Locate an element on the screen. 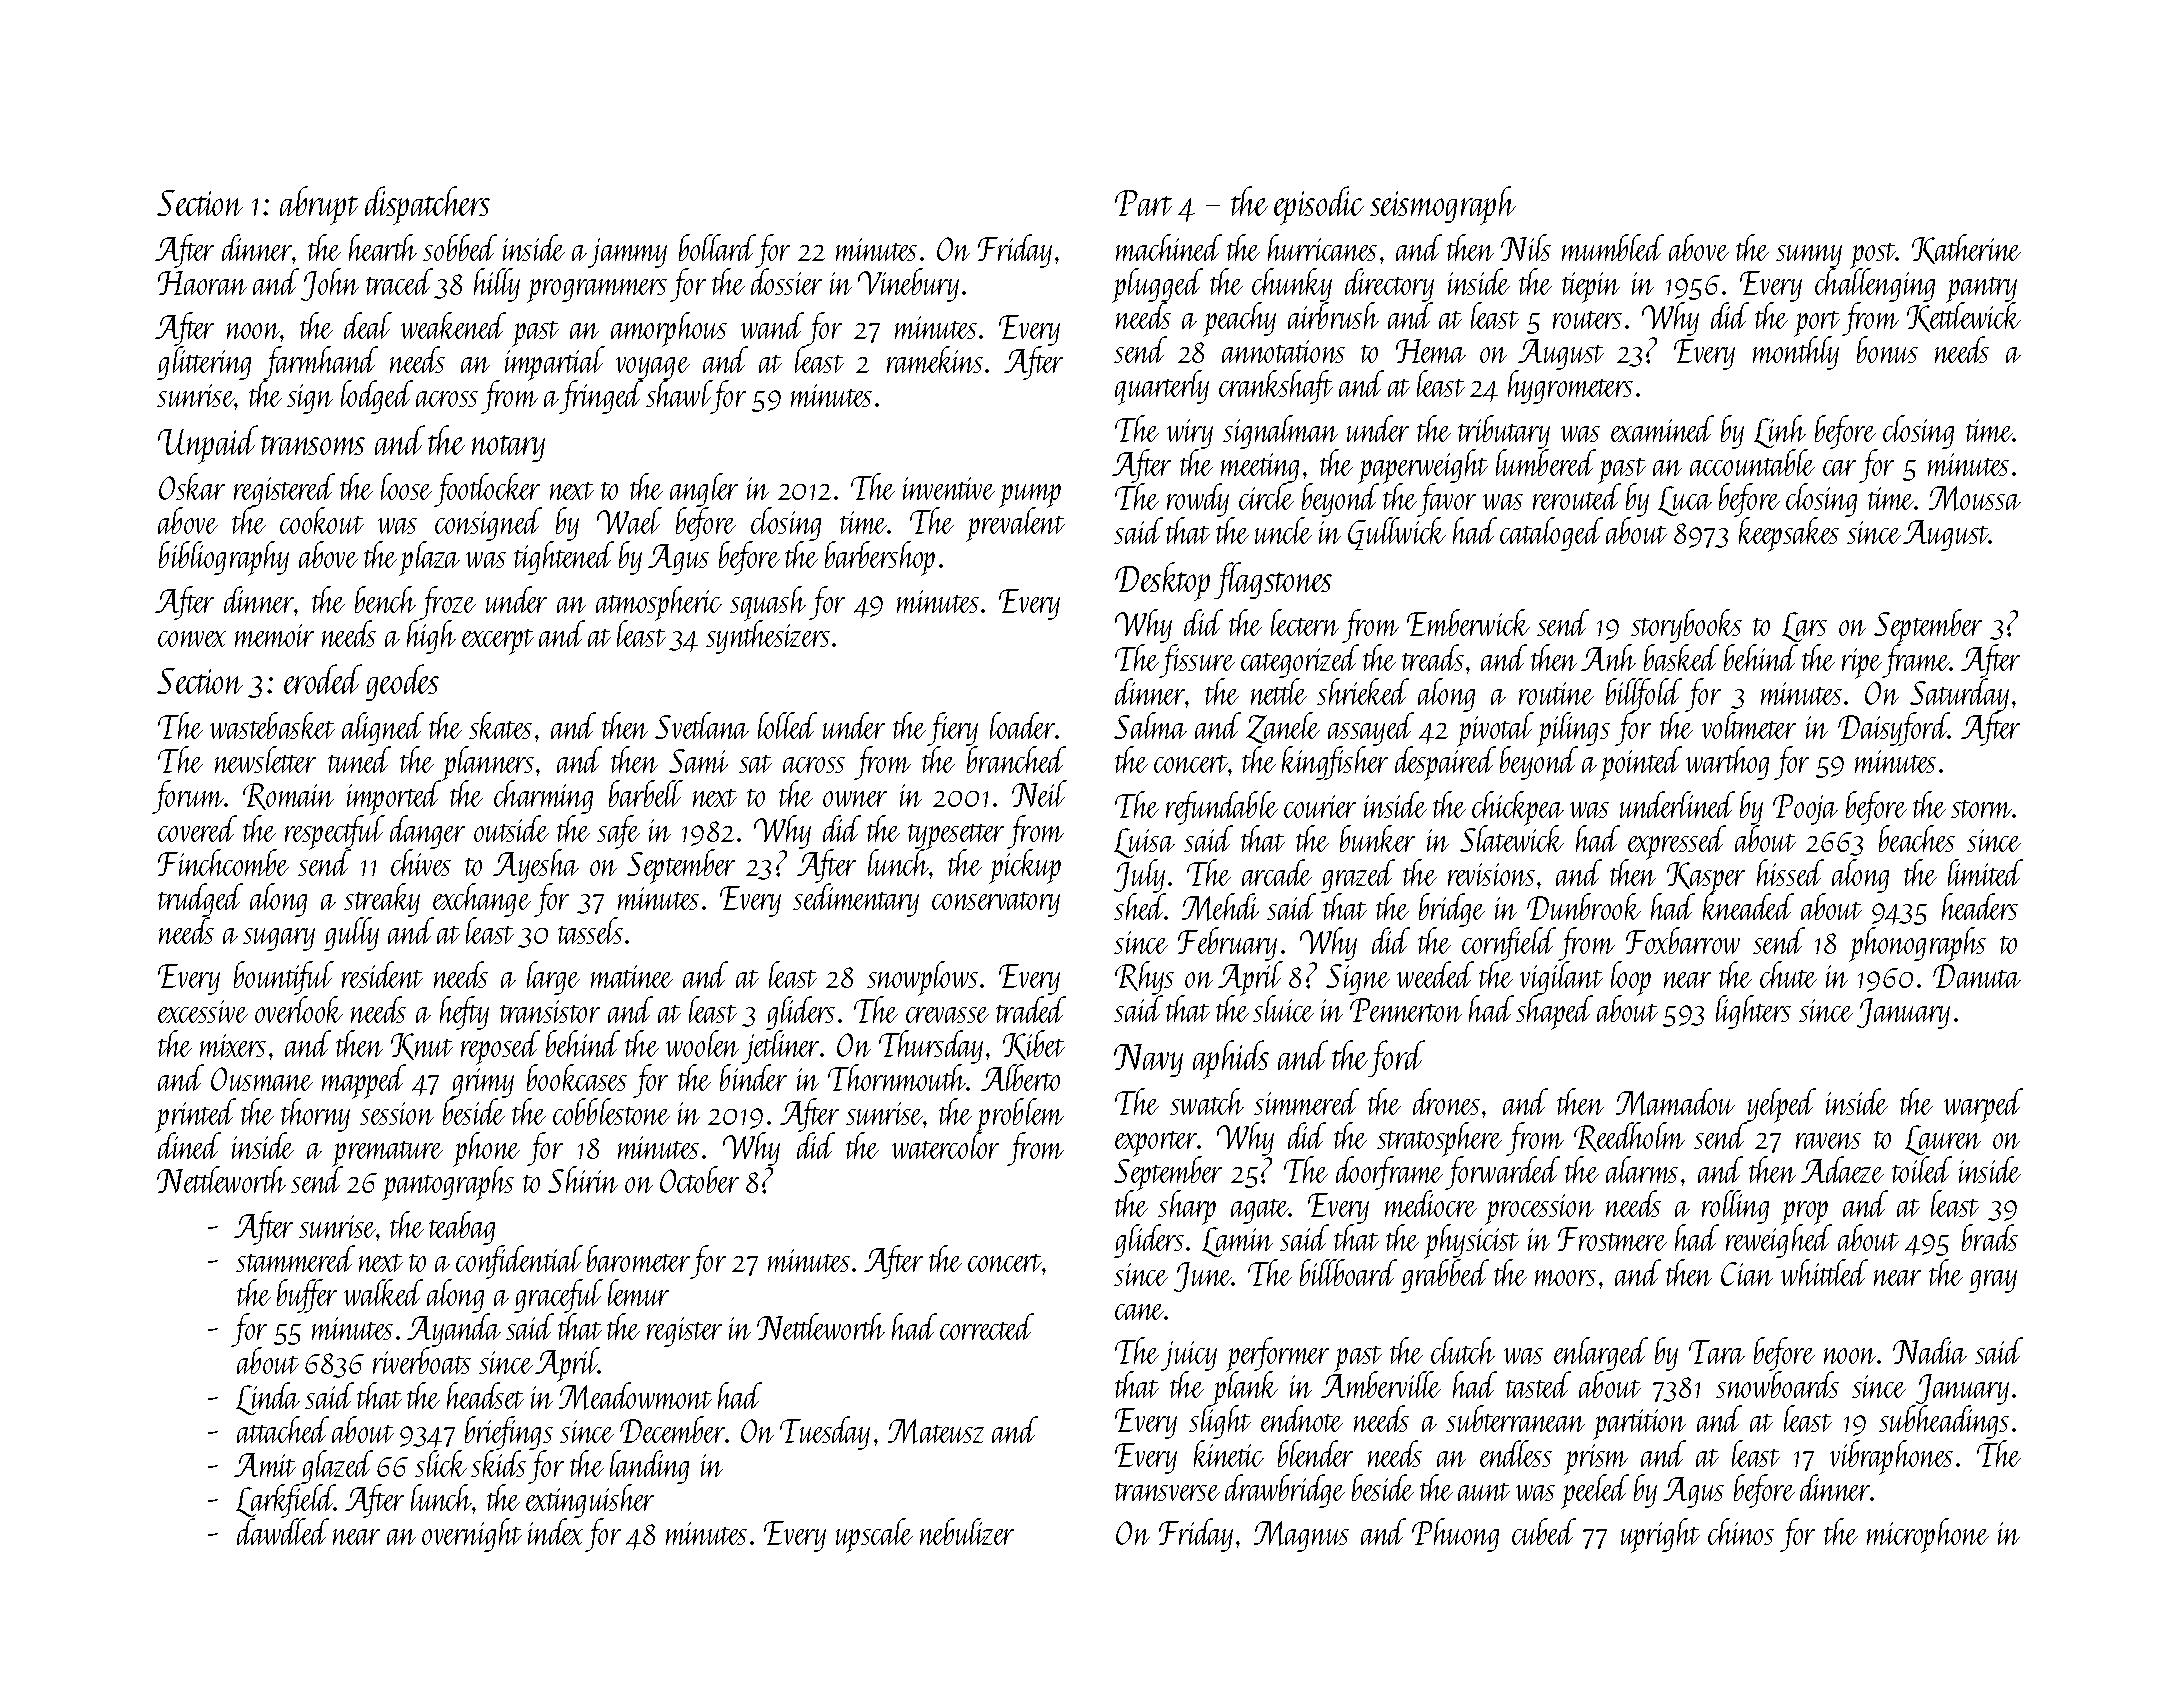  index is located at coordinates (555, 1532).
